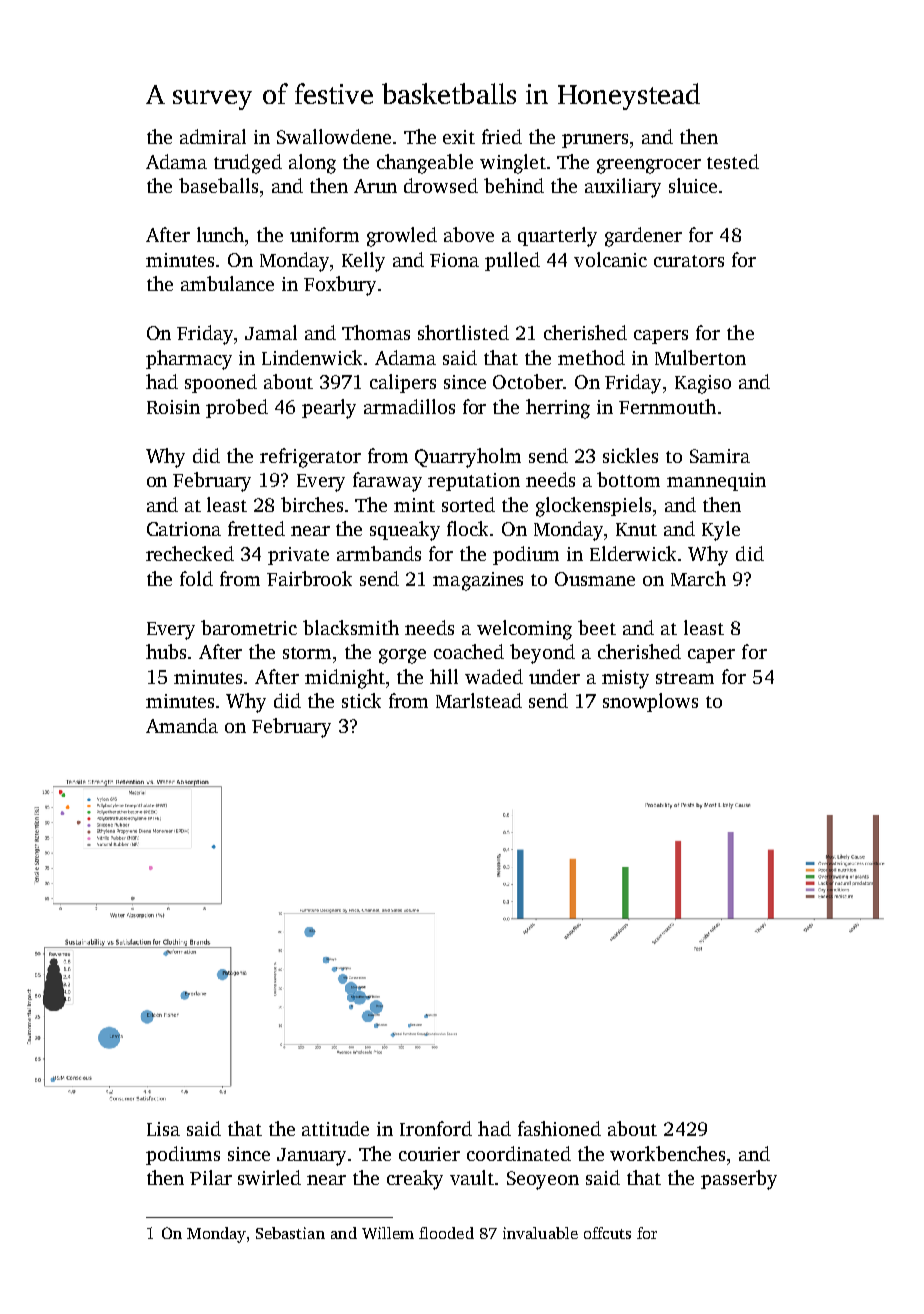  Describe the element at coordinates (685, 678) in the image. I see `stream` at that location.
